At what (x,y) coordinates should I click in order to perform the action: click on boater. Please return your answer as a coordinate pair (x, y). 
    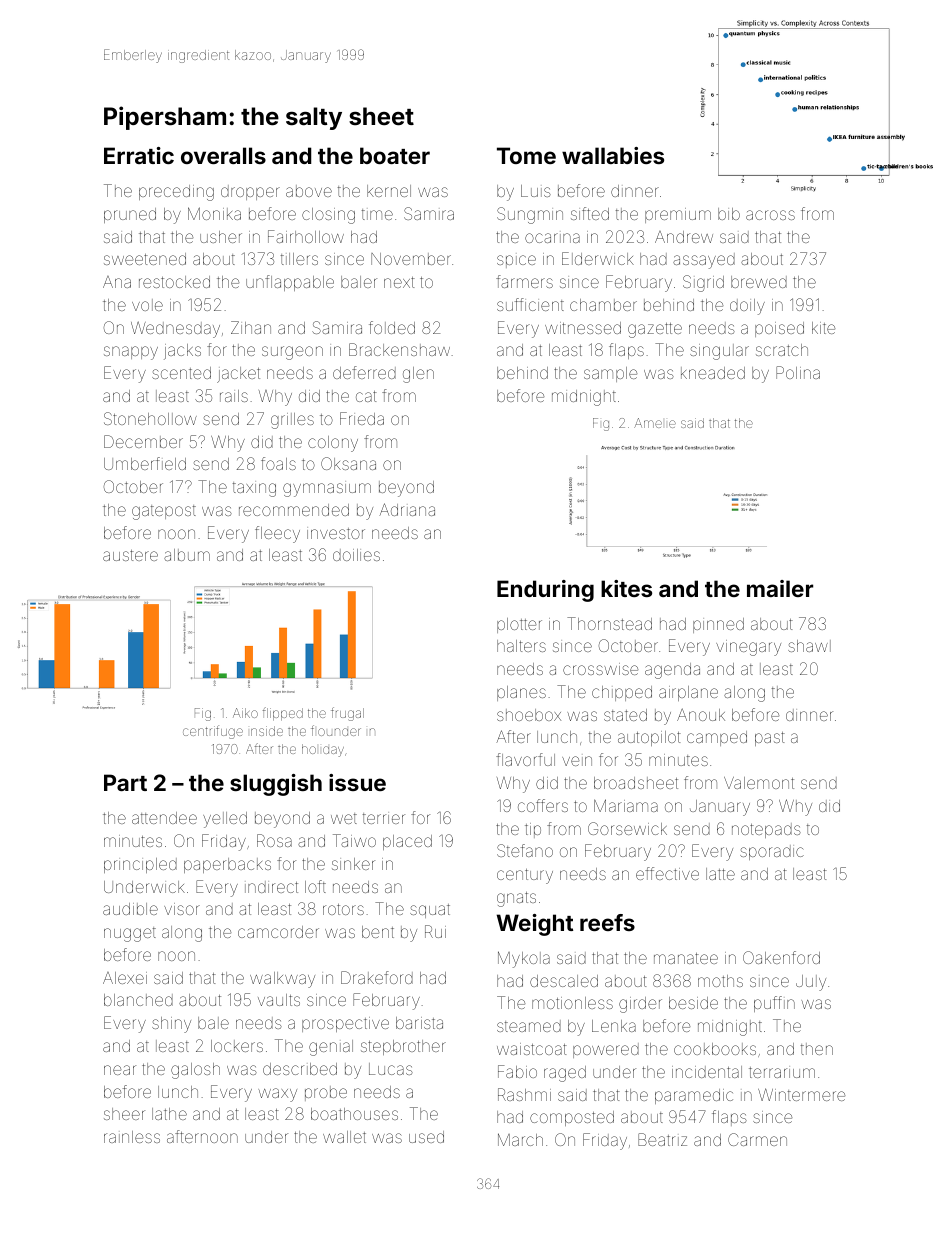
    Looking at the image, I should click on (395, 155).
